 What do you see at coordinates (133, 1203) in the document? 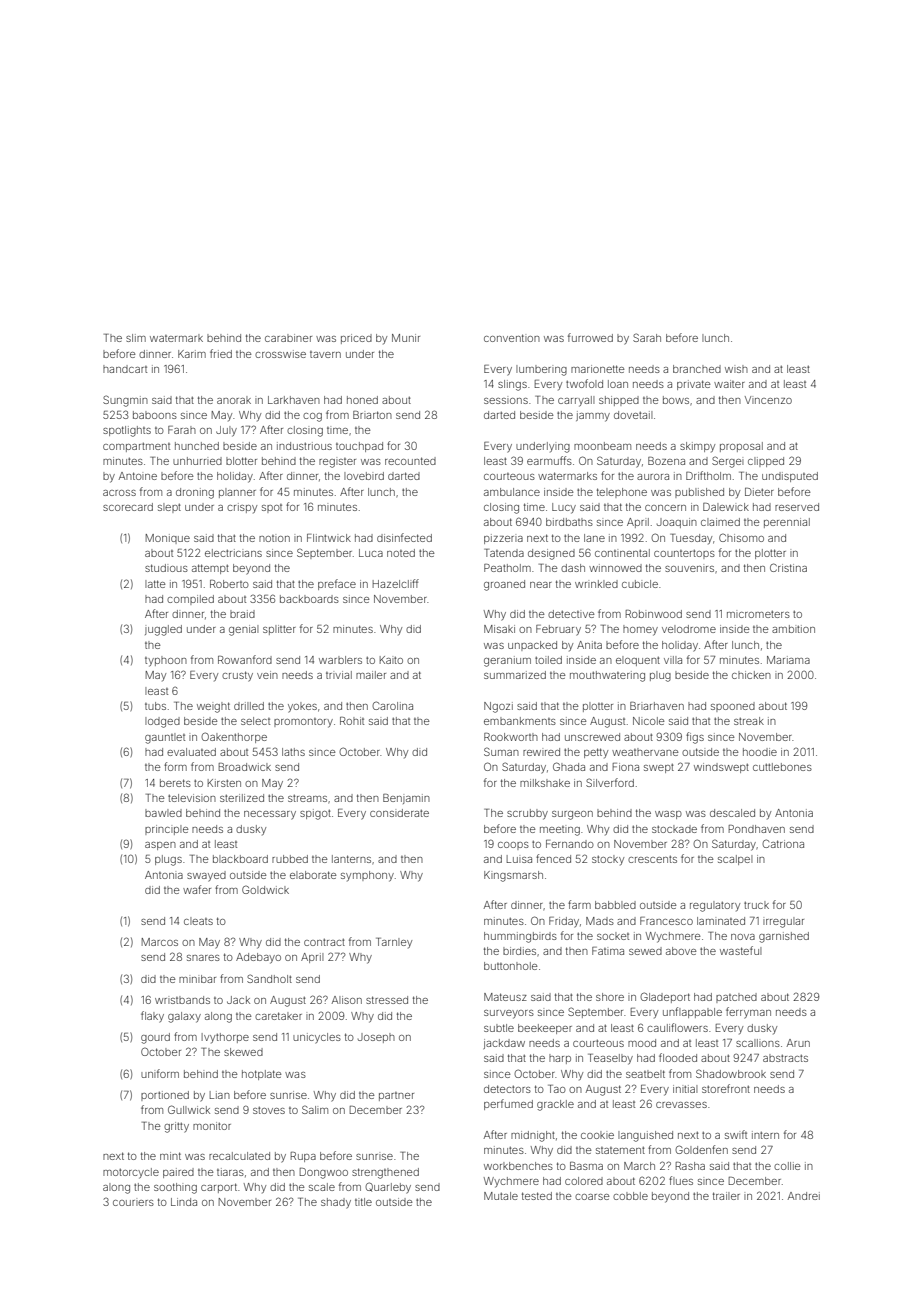
I see `couriers` at bounding box center [133, 1203].
